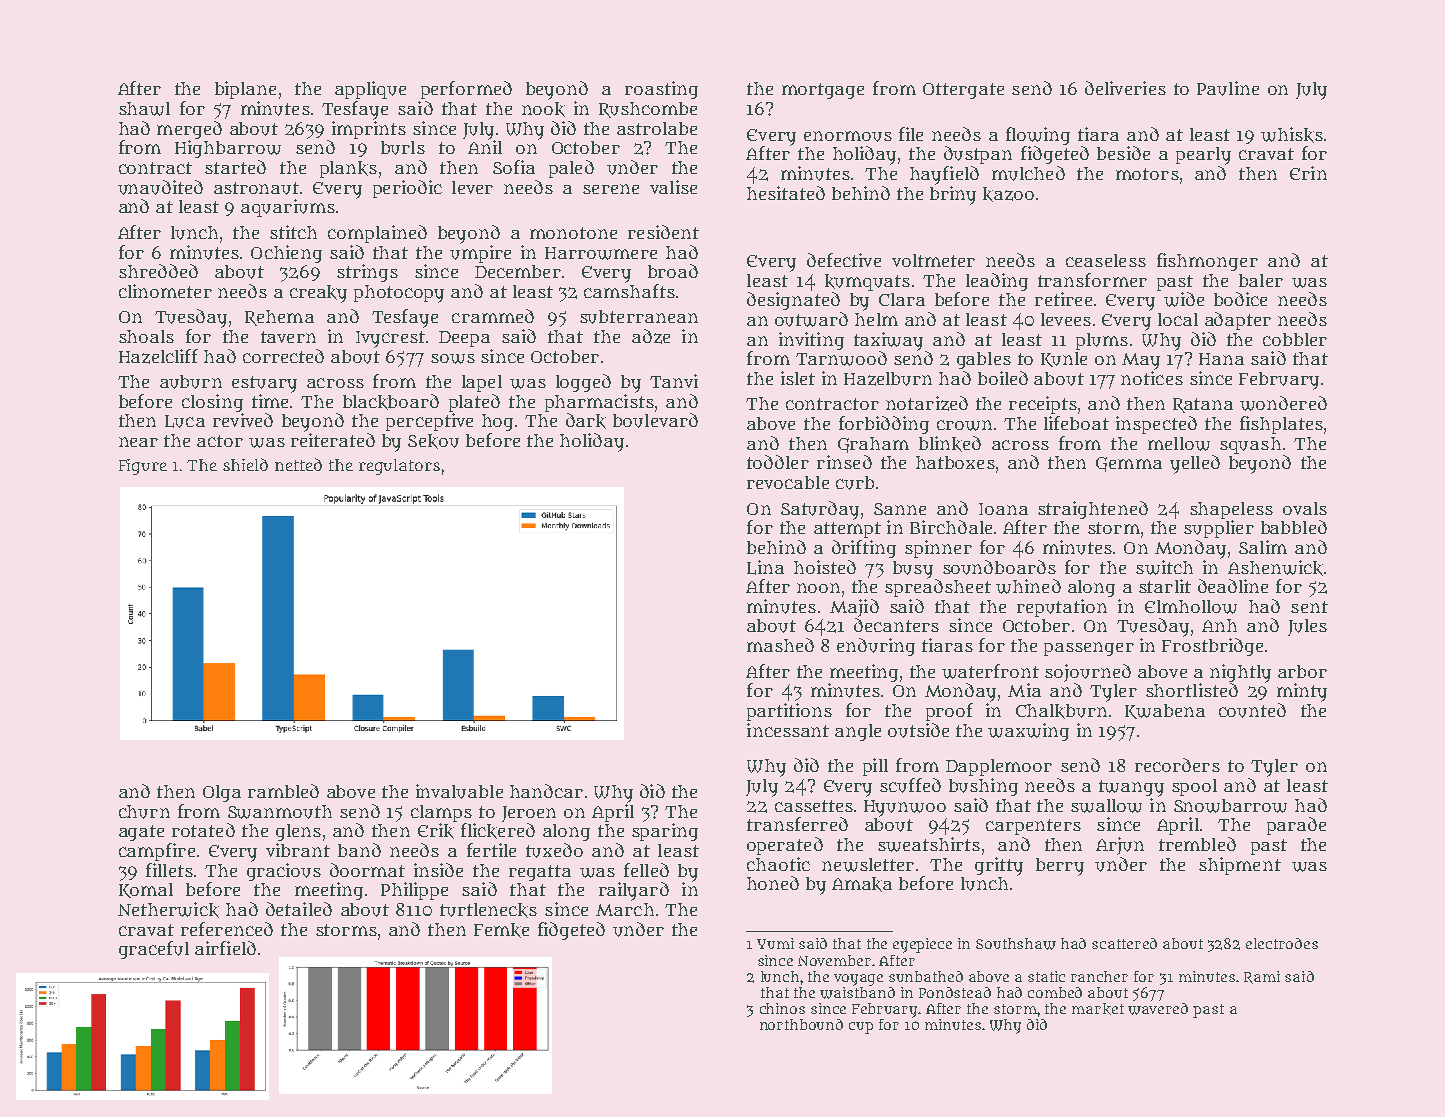 The height and width of the screenshot is (1117, 1445). Describe the element at coordinates (1088, 673) in the screenshot. I see `sojourned` at that location.
